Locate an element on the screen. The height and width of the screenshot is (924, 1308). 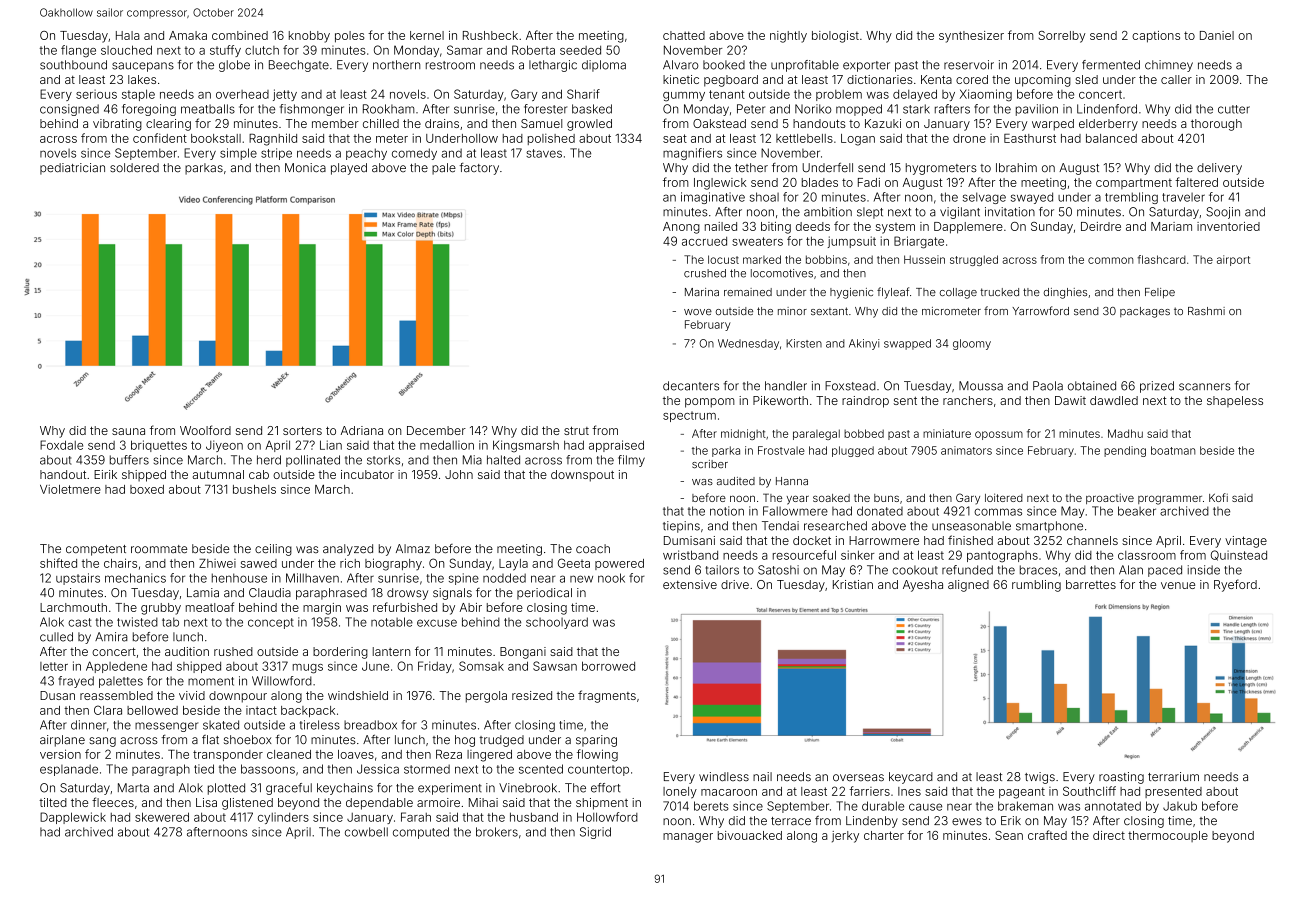
opossum is located at coordinates (999, 435).
